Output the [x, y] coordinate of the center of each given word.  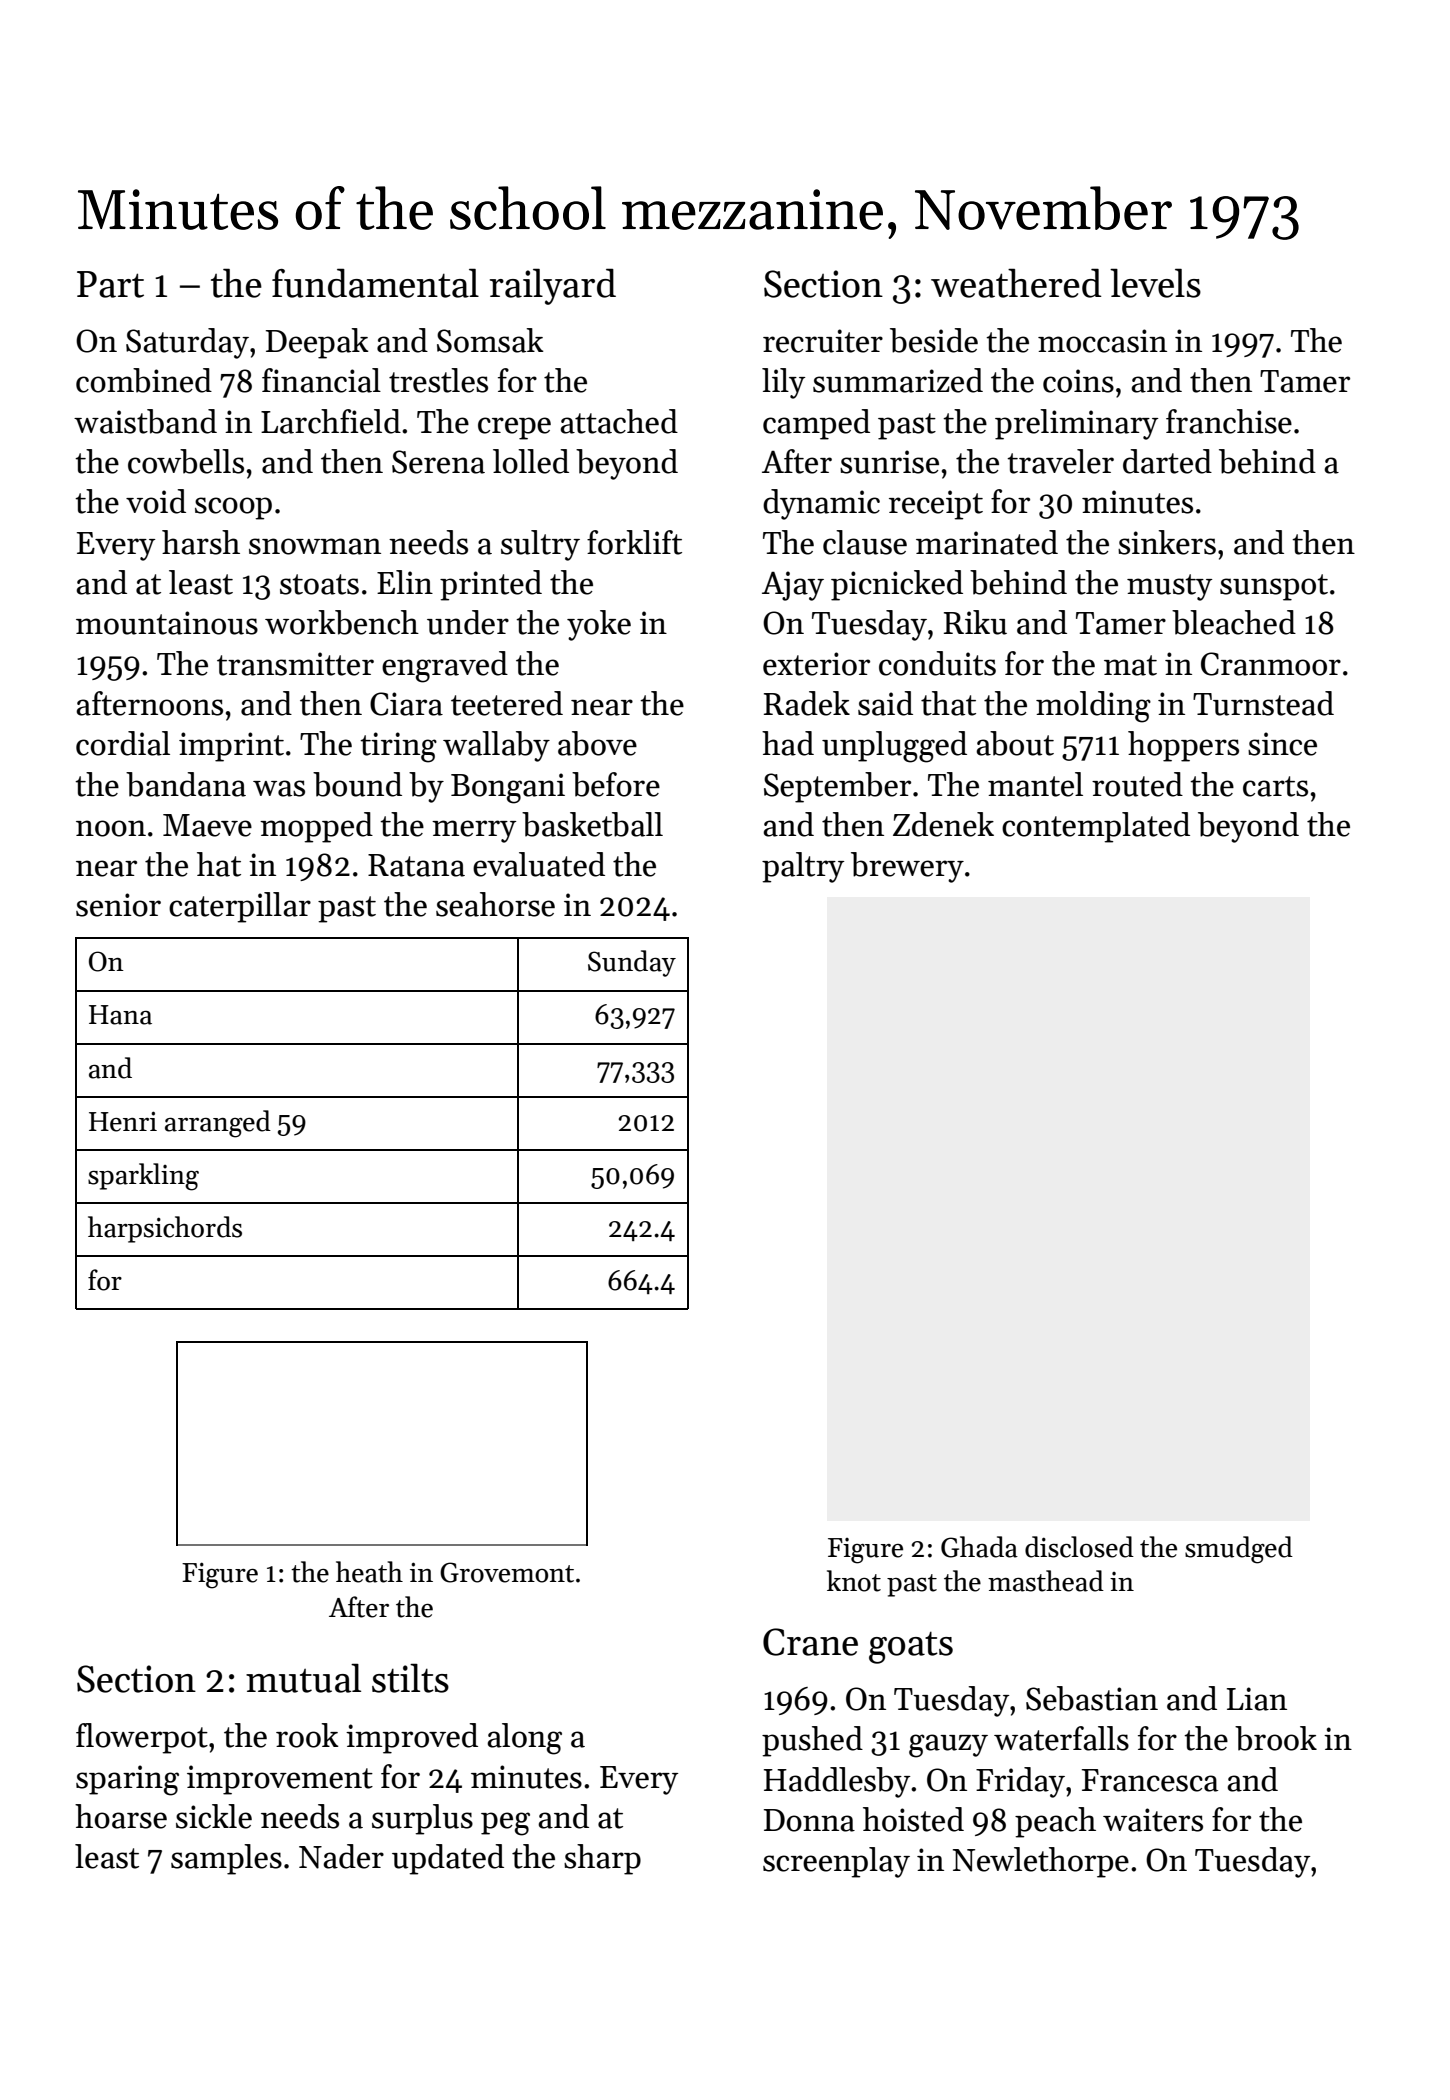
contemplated [1096, 827]
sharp [602, 1859]
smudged [1239, 1550]
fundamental [375, 283]
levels [1155, 283]
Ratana [416, 865]
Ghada [979, 1547]
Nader [341, 1856]
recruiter [823, 341]
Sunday [632, 963]
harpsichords [165, 1229]
